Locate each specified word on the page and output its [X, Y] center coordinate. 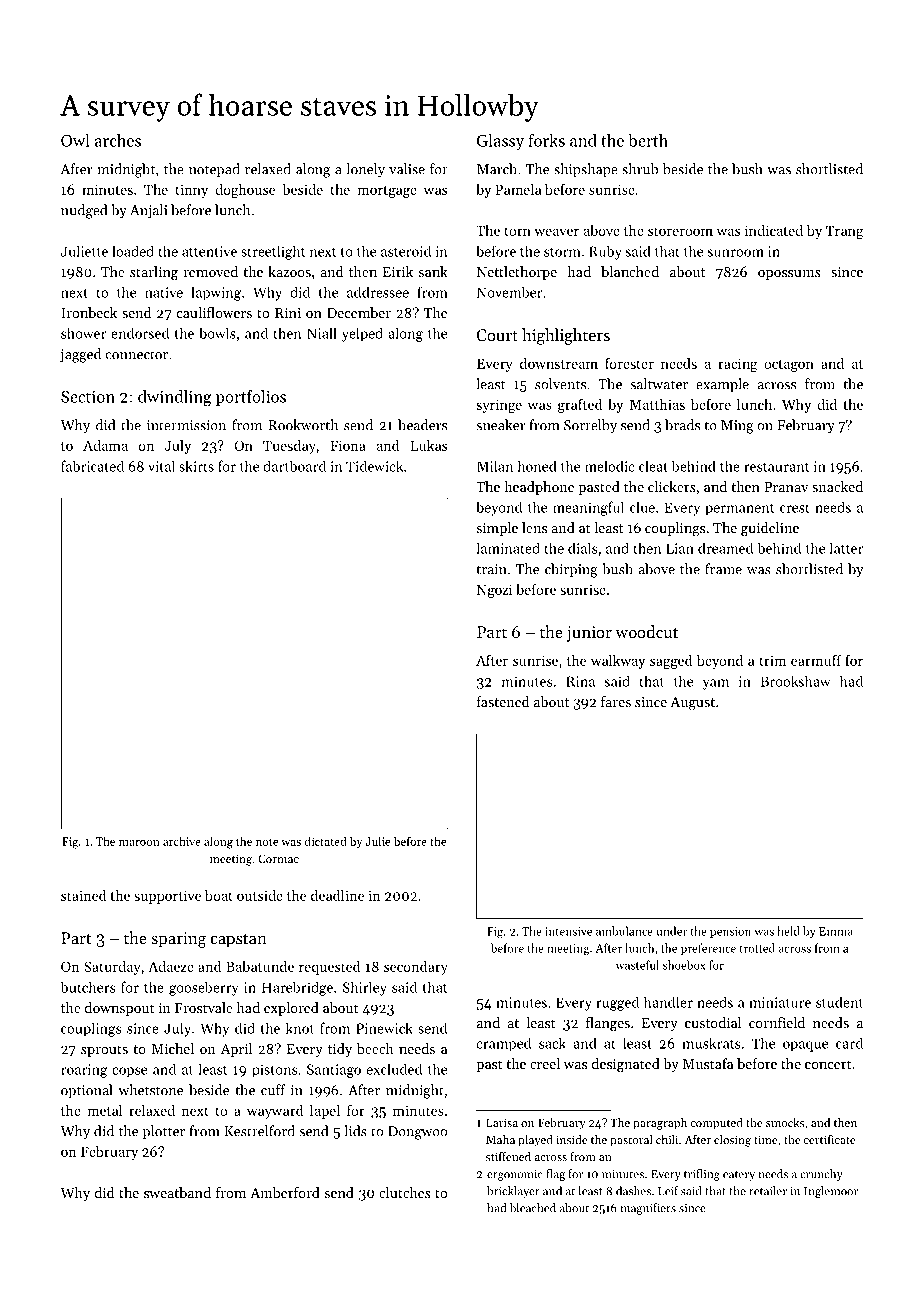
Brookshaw [796, 681]
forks [547, 140]
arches [118, 140]
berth [648, 140]
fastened [503, 701]
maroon [139, 843]
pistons [274, 1071]
